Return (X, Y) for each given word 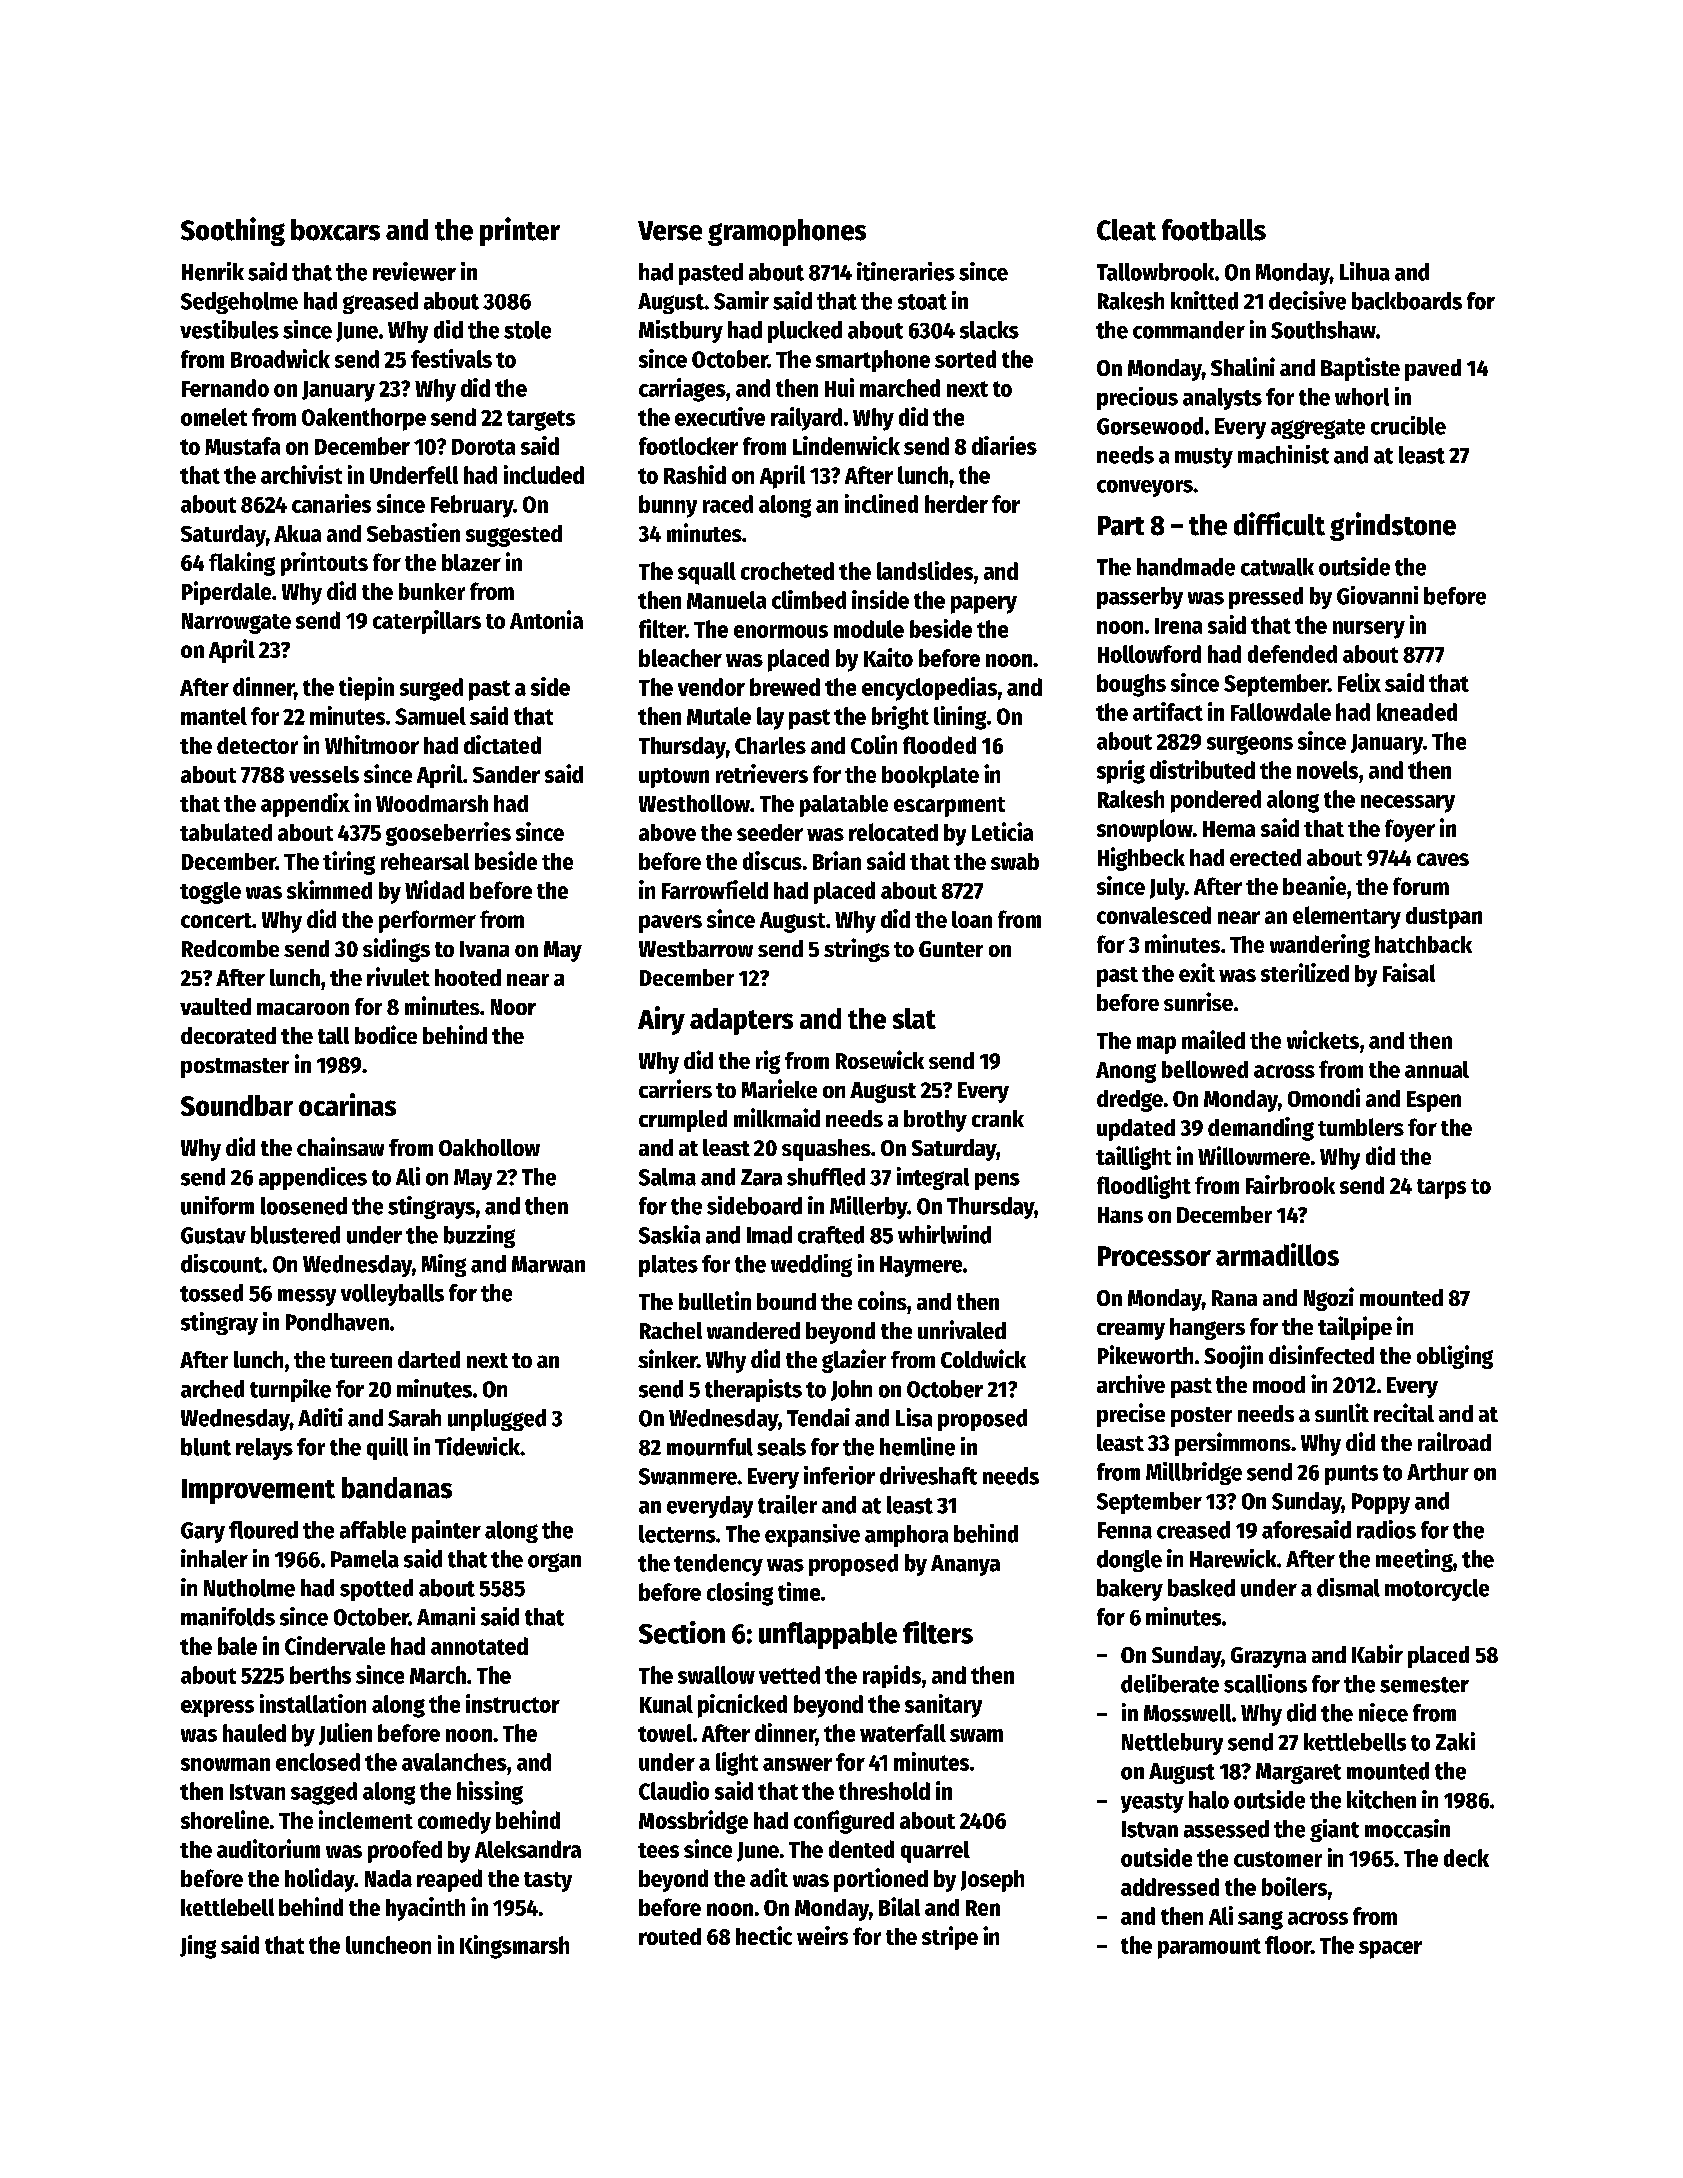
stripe (950, 1938)
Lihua (1365, 271)
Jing (198, 1947)
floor (1288, 1945)
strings (857, 950)
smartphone (873, 361)
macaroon (303, 1009)
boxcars (335, 230)
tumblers (1361, 1127)
